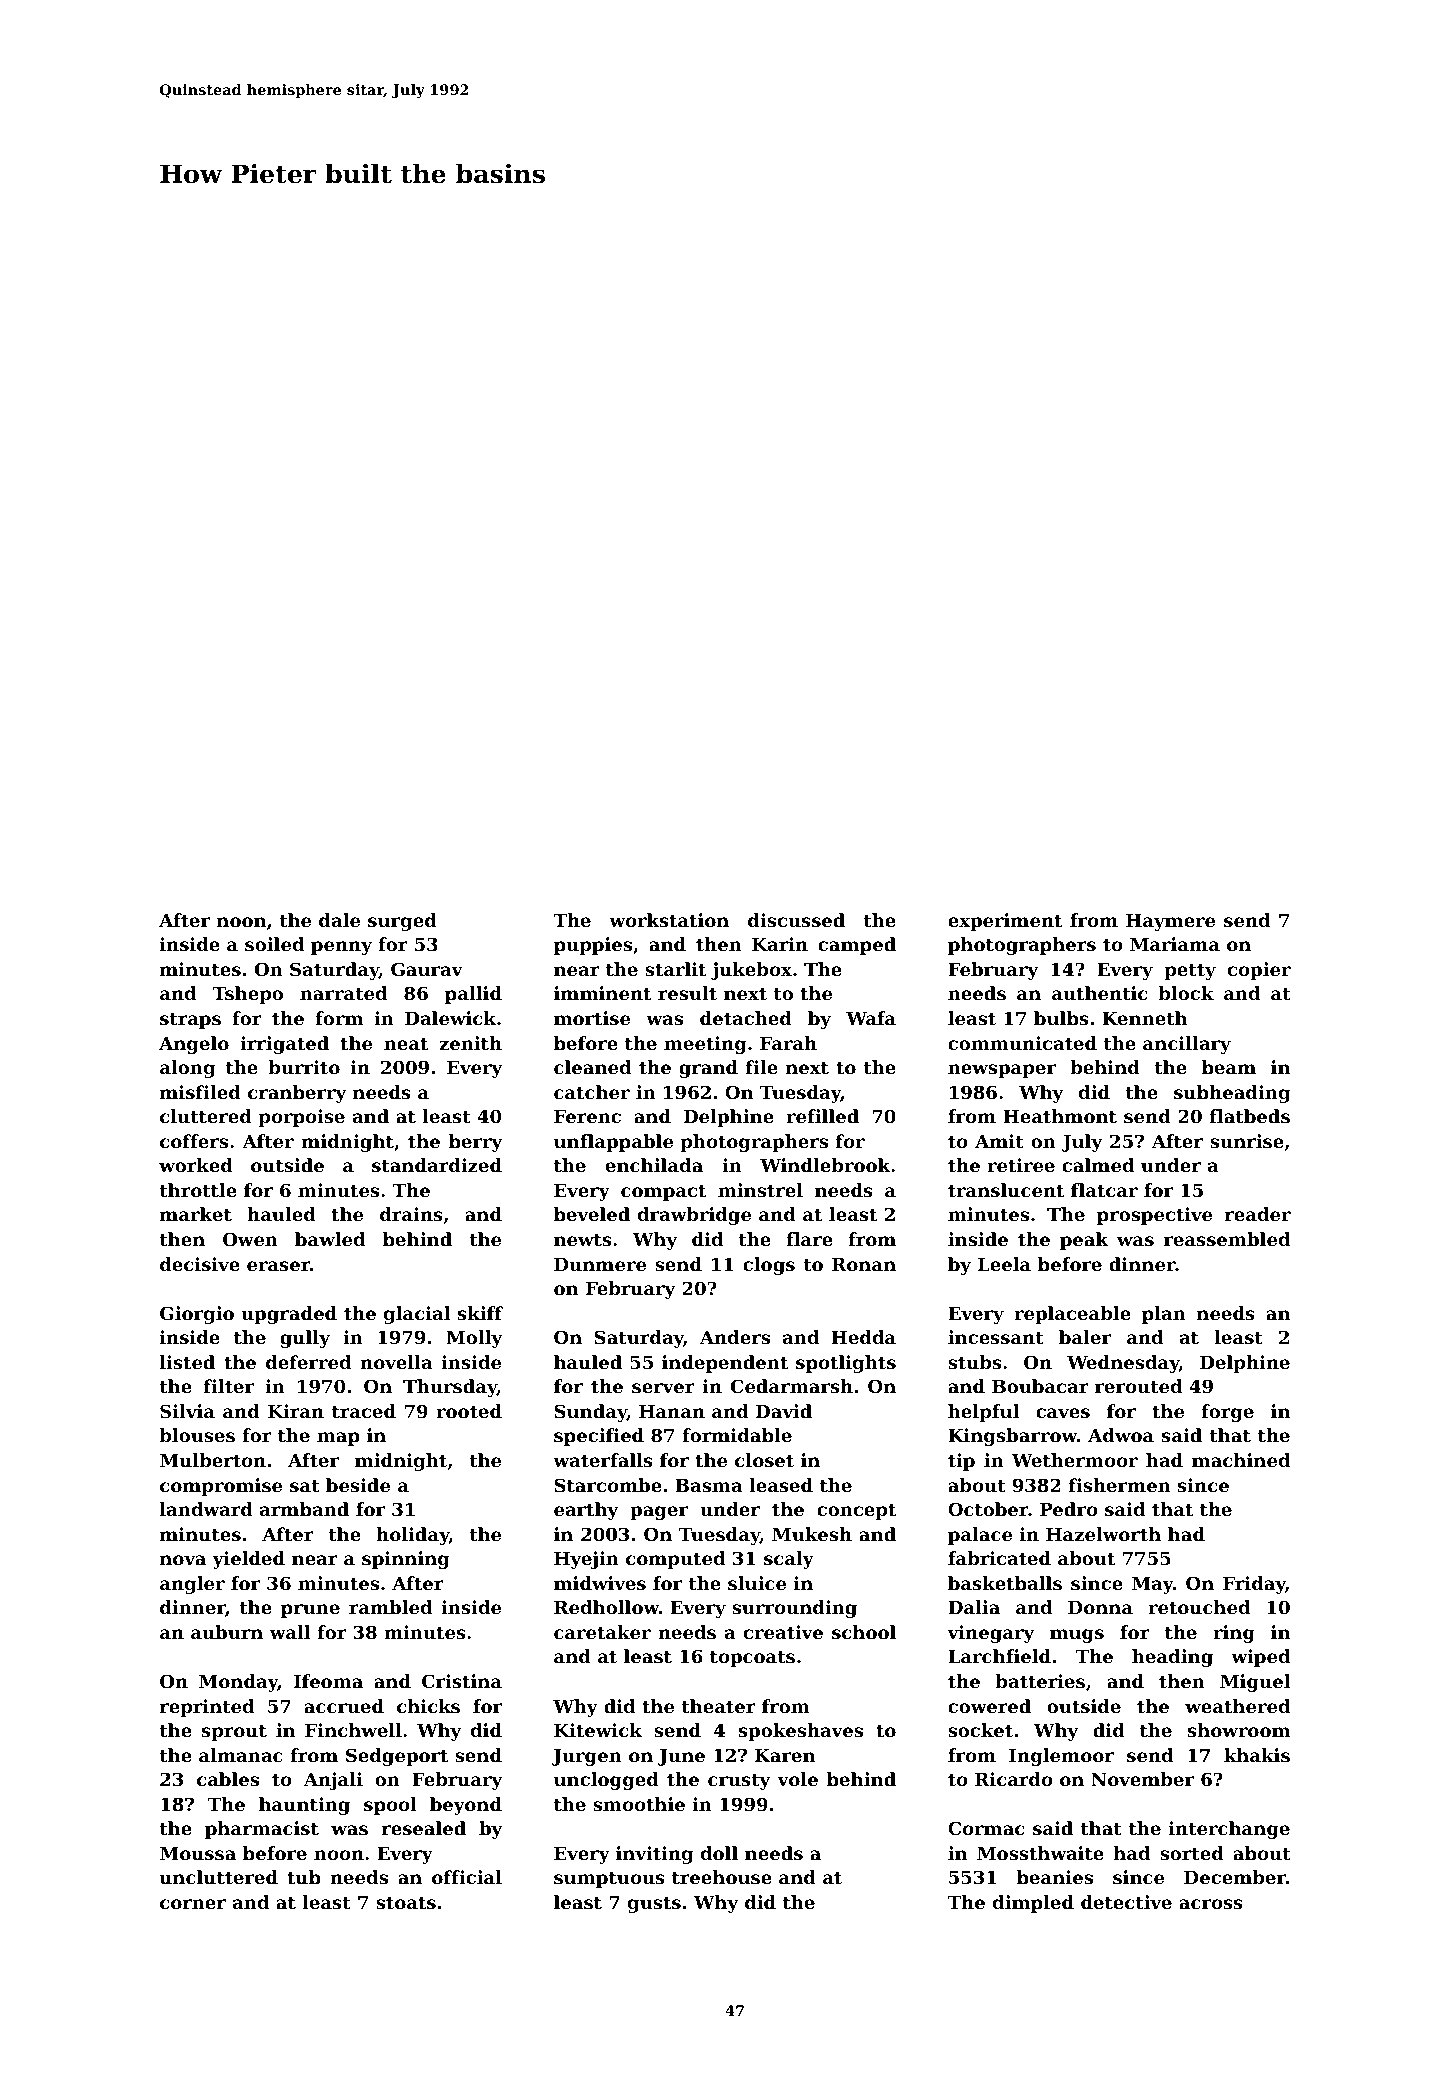 Image resolution: width=1450 pixels, height=2100 pixels. Describe the element at coordinates (402, 922) in the image. I see `surged` at that location.
